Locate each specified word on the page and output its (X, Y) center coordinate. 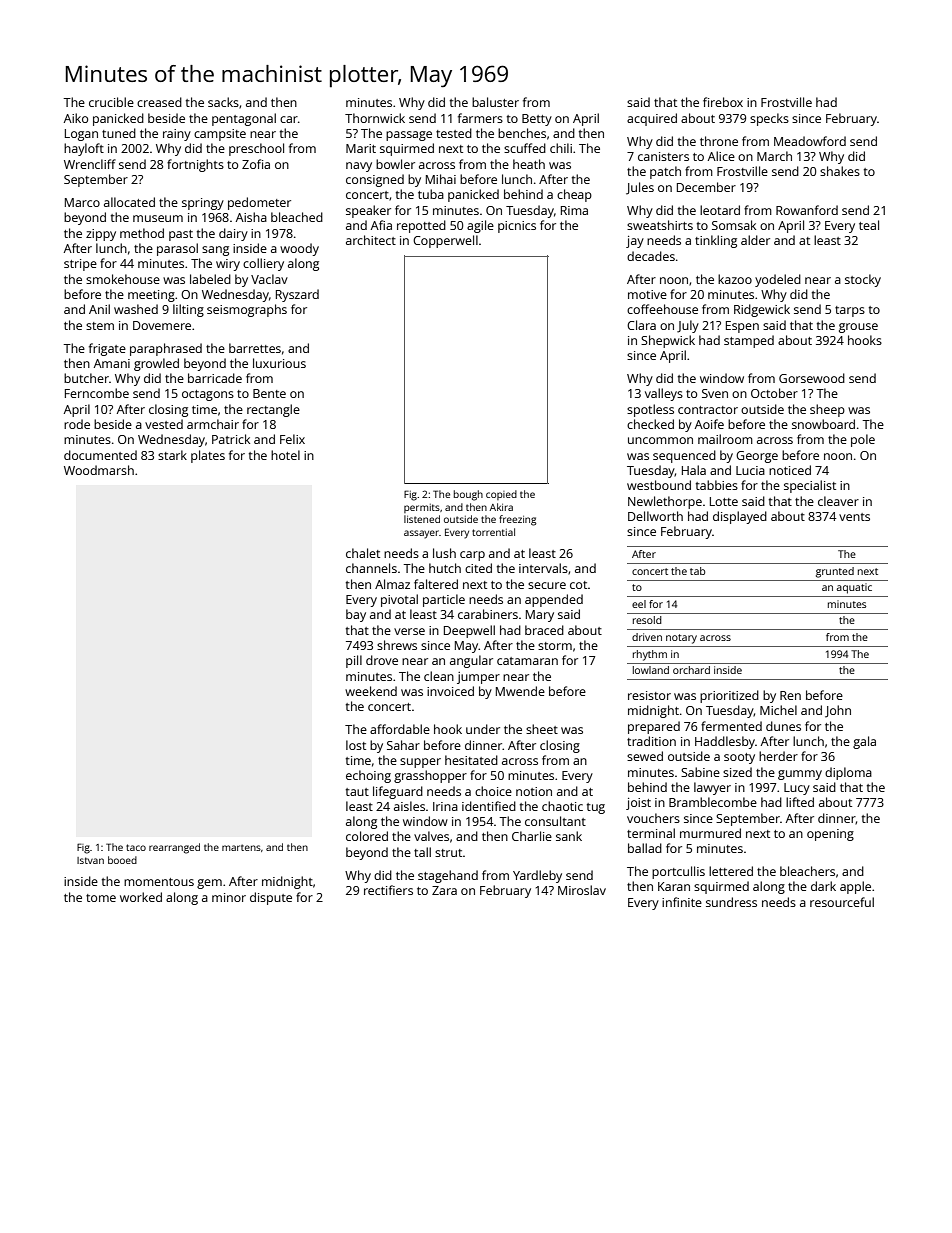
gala (864, 742)
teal (869, 225)
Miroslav (582, 890)
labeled (210, 279)
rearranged (174, 848)
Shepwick (668, 341)
